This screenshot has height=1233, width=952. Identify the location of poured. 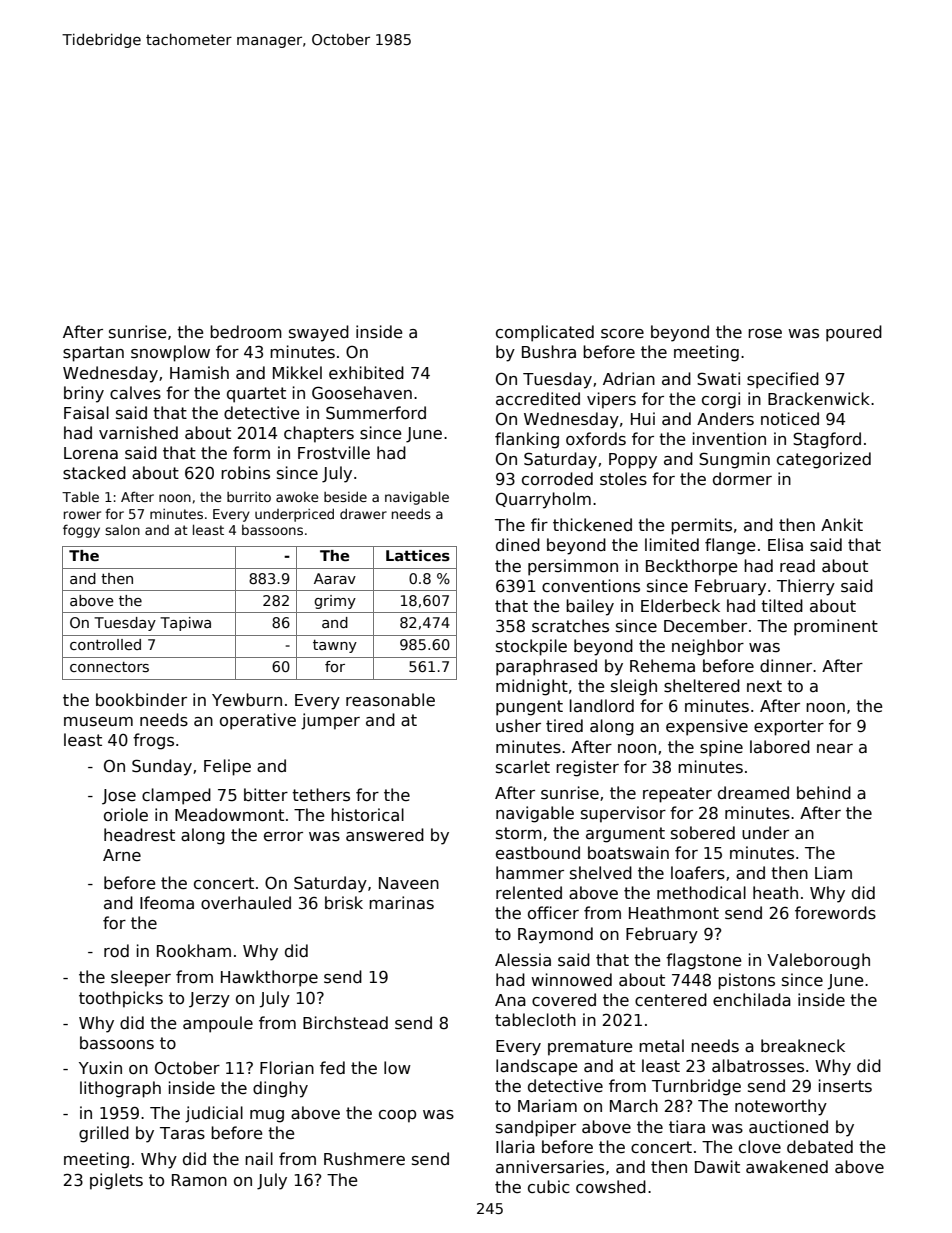
(854, 333).
